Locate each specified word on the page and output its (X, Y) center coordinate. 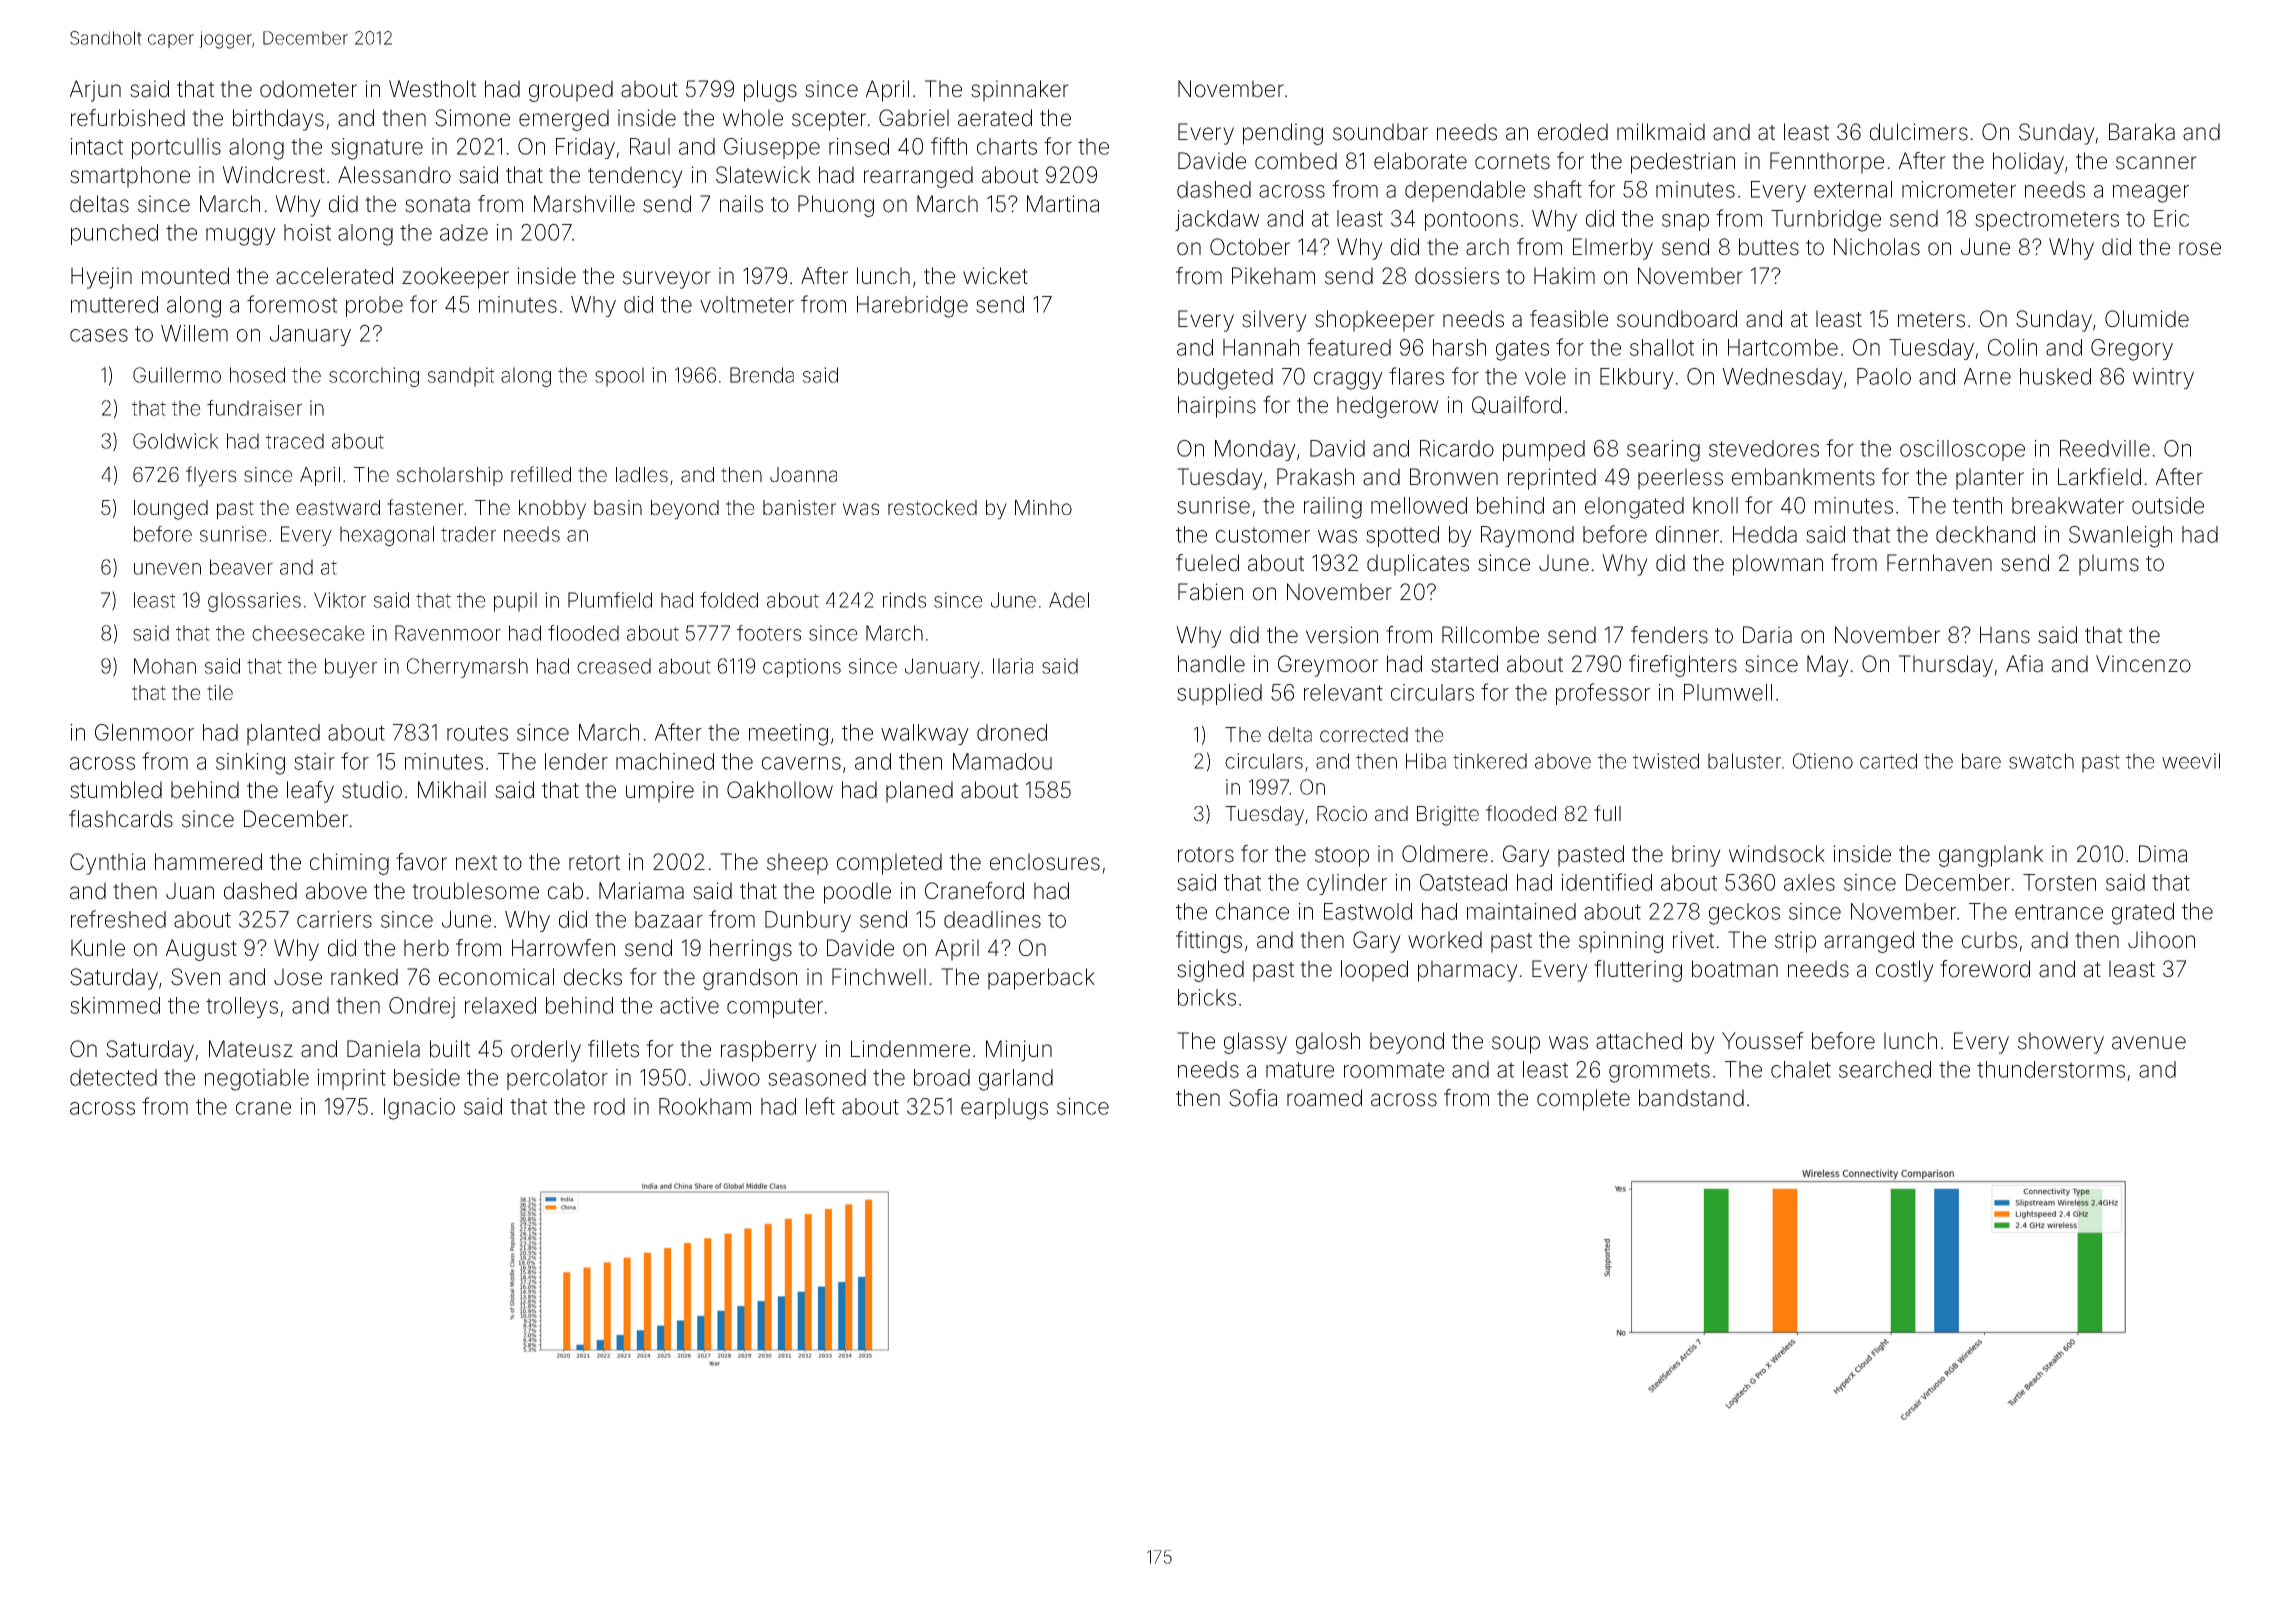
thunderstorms (2051, 1069)
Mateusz (251, 1049)
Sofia (1253, 1098)
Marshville (584, 204)
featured (1349, 347)
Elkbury (1637, 378)
